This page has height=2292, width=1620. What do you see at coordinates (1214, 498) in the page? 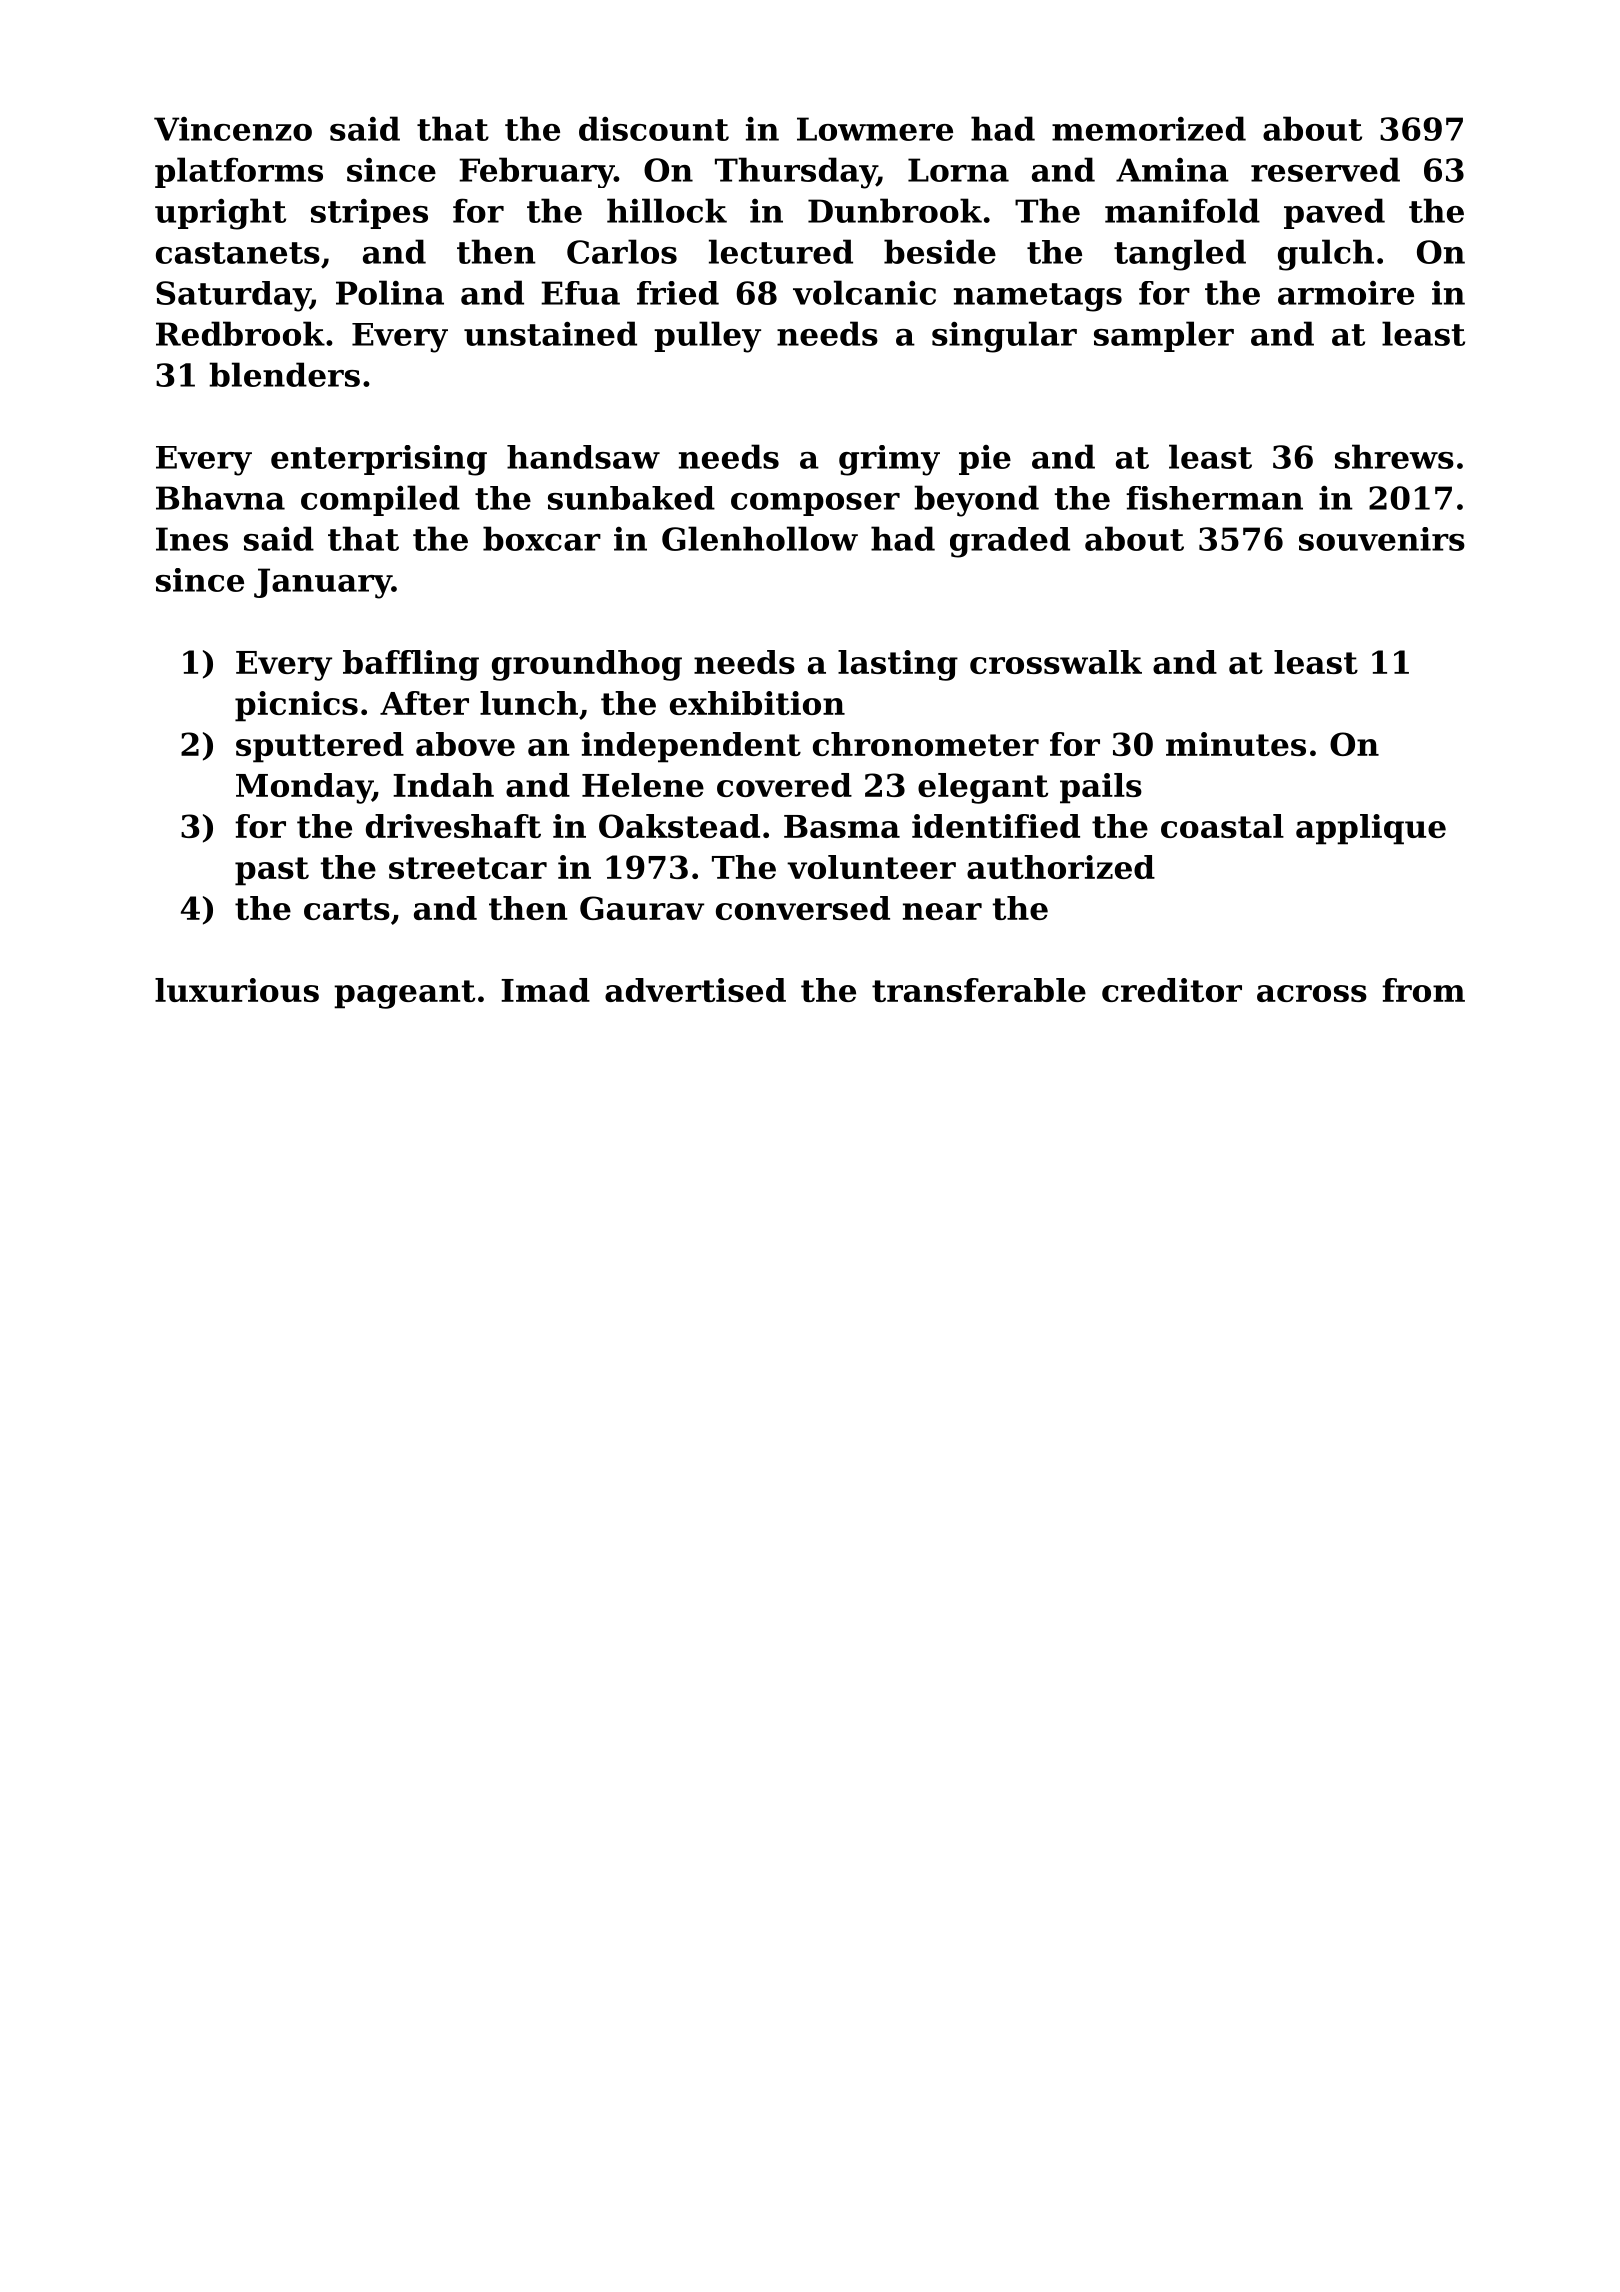
I see `fisherman` at bounding box center [1214, 498].
